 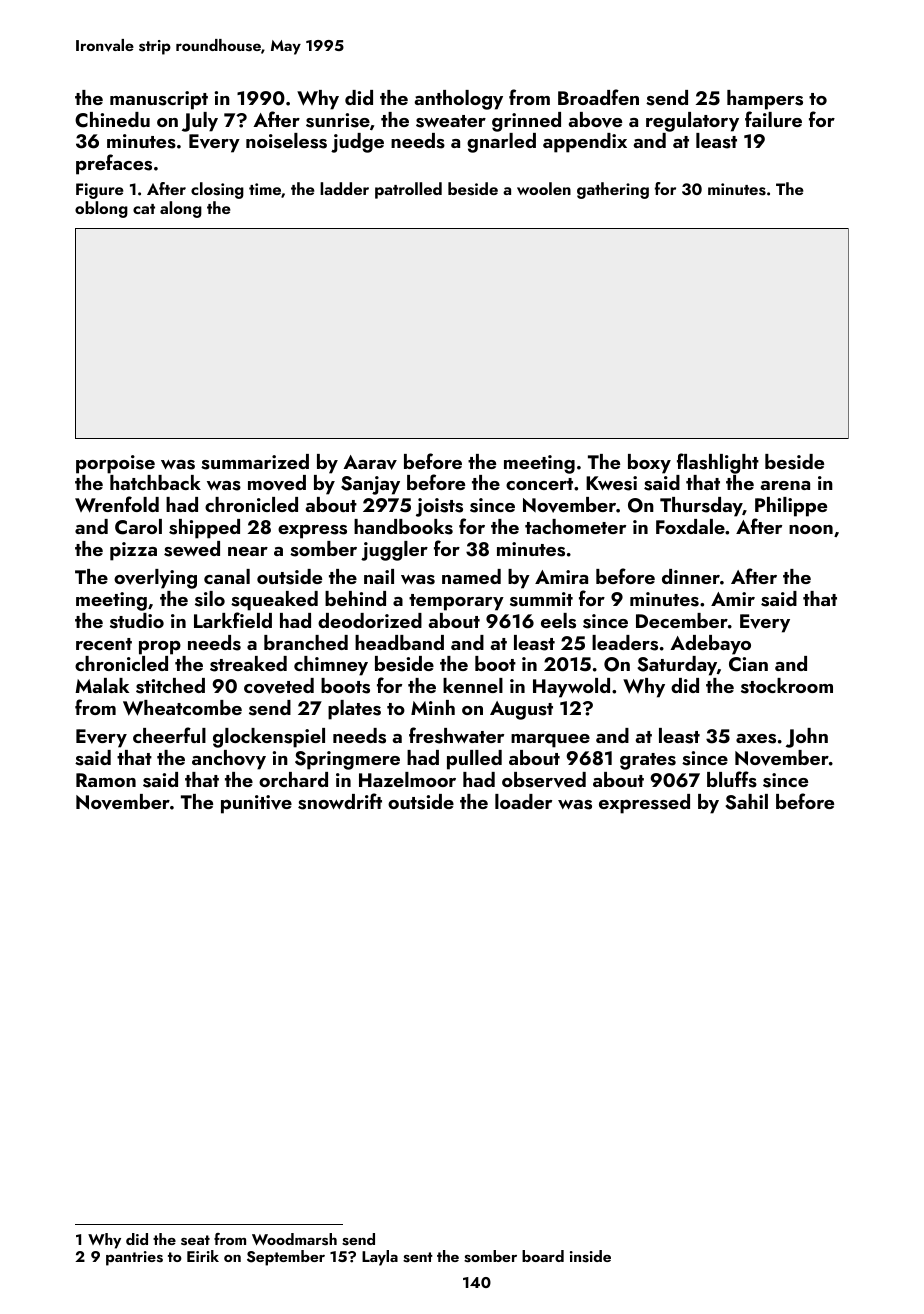 I want to click on Woodmarsh, so click(x=294, y=1239).
